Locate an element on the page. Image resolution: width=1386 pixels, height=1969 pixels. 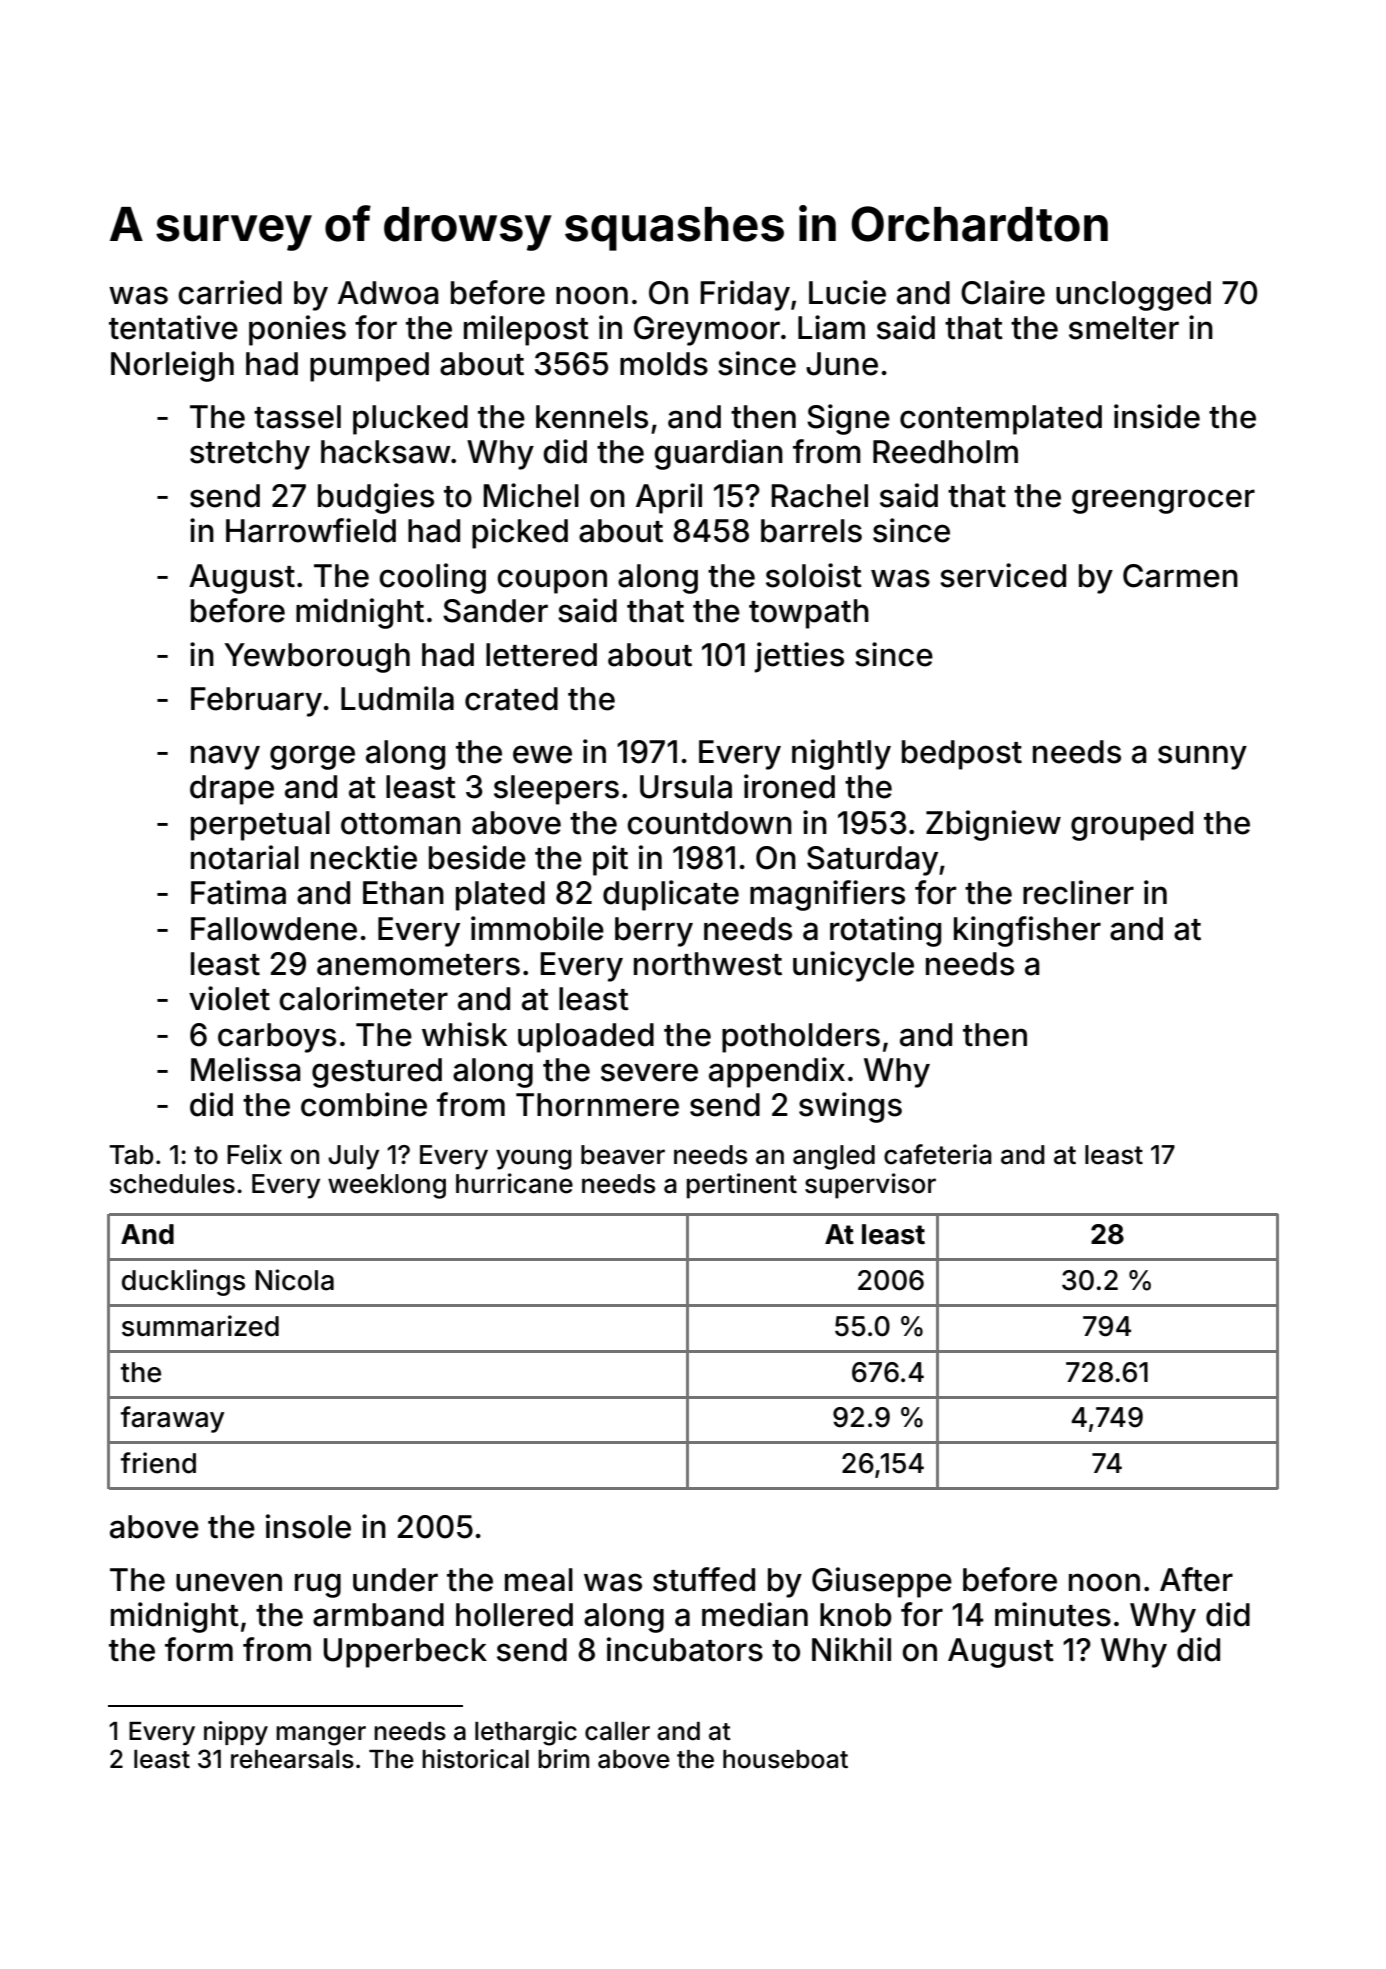
drape is located at coordinates (232, 790).
